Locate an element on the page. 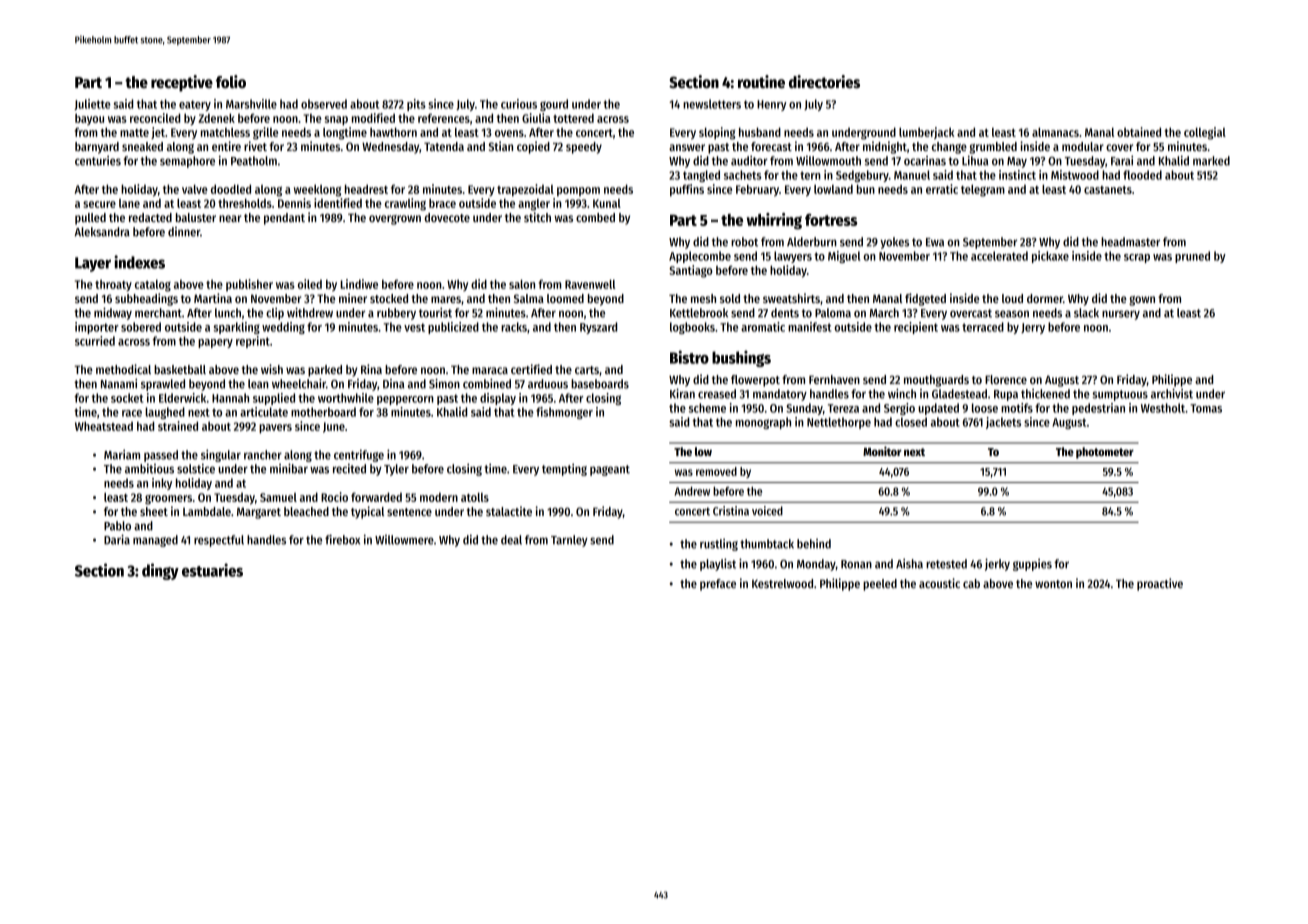  Mariam is located at coordinates (122, 454).
